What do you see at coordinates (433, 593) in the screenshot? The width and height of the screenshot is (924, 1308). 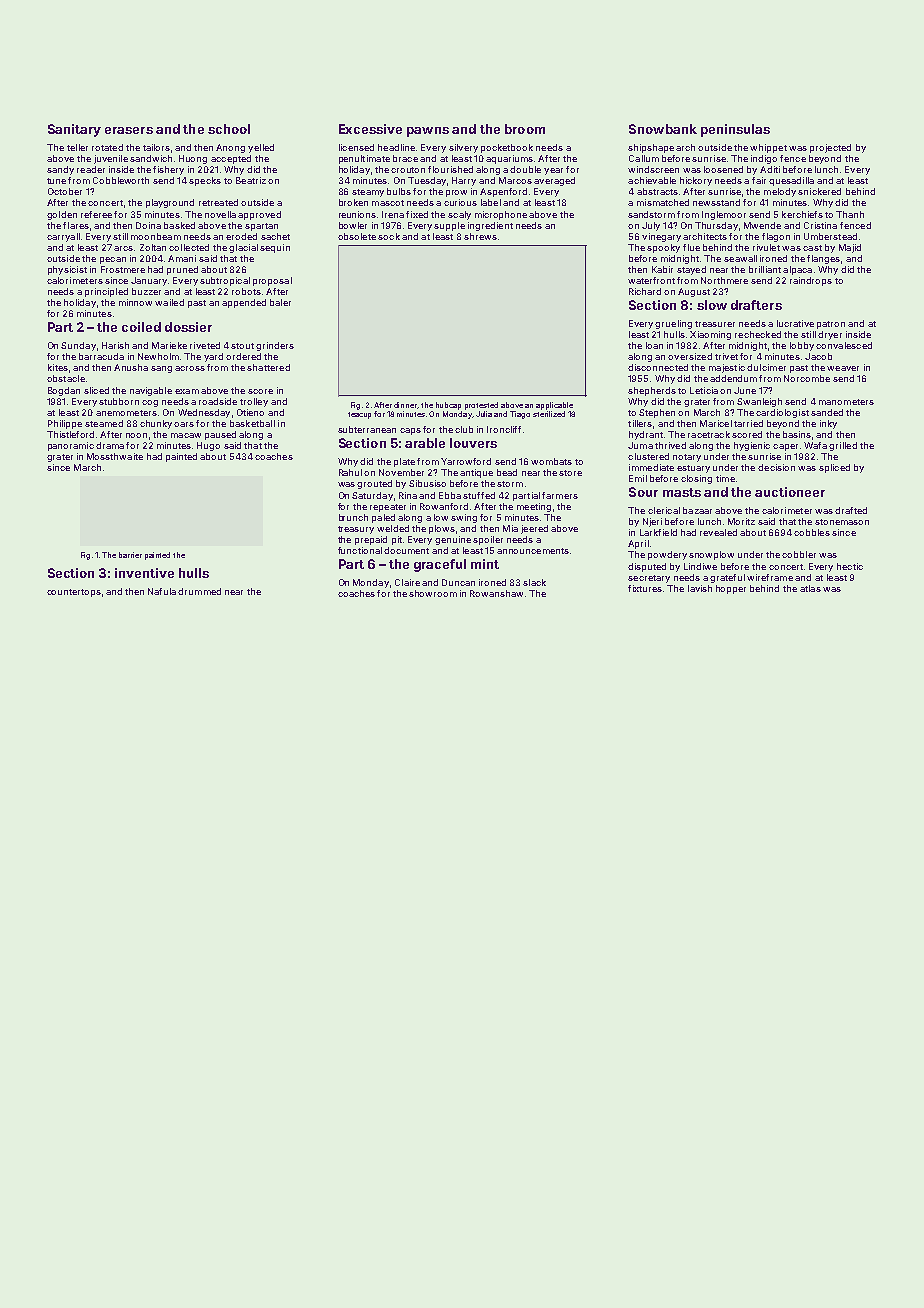 I see `showroom` at bounding box center [433, 593].
